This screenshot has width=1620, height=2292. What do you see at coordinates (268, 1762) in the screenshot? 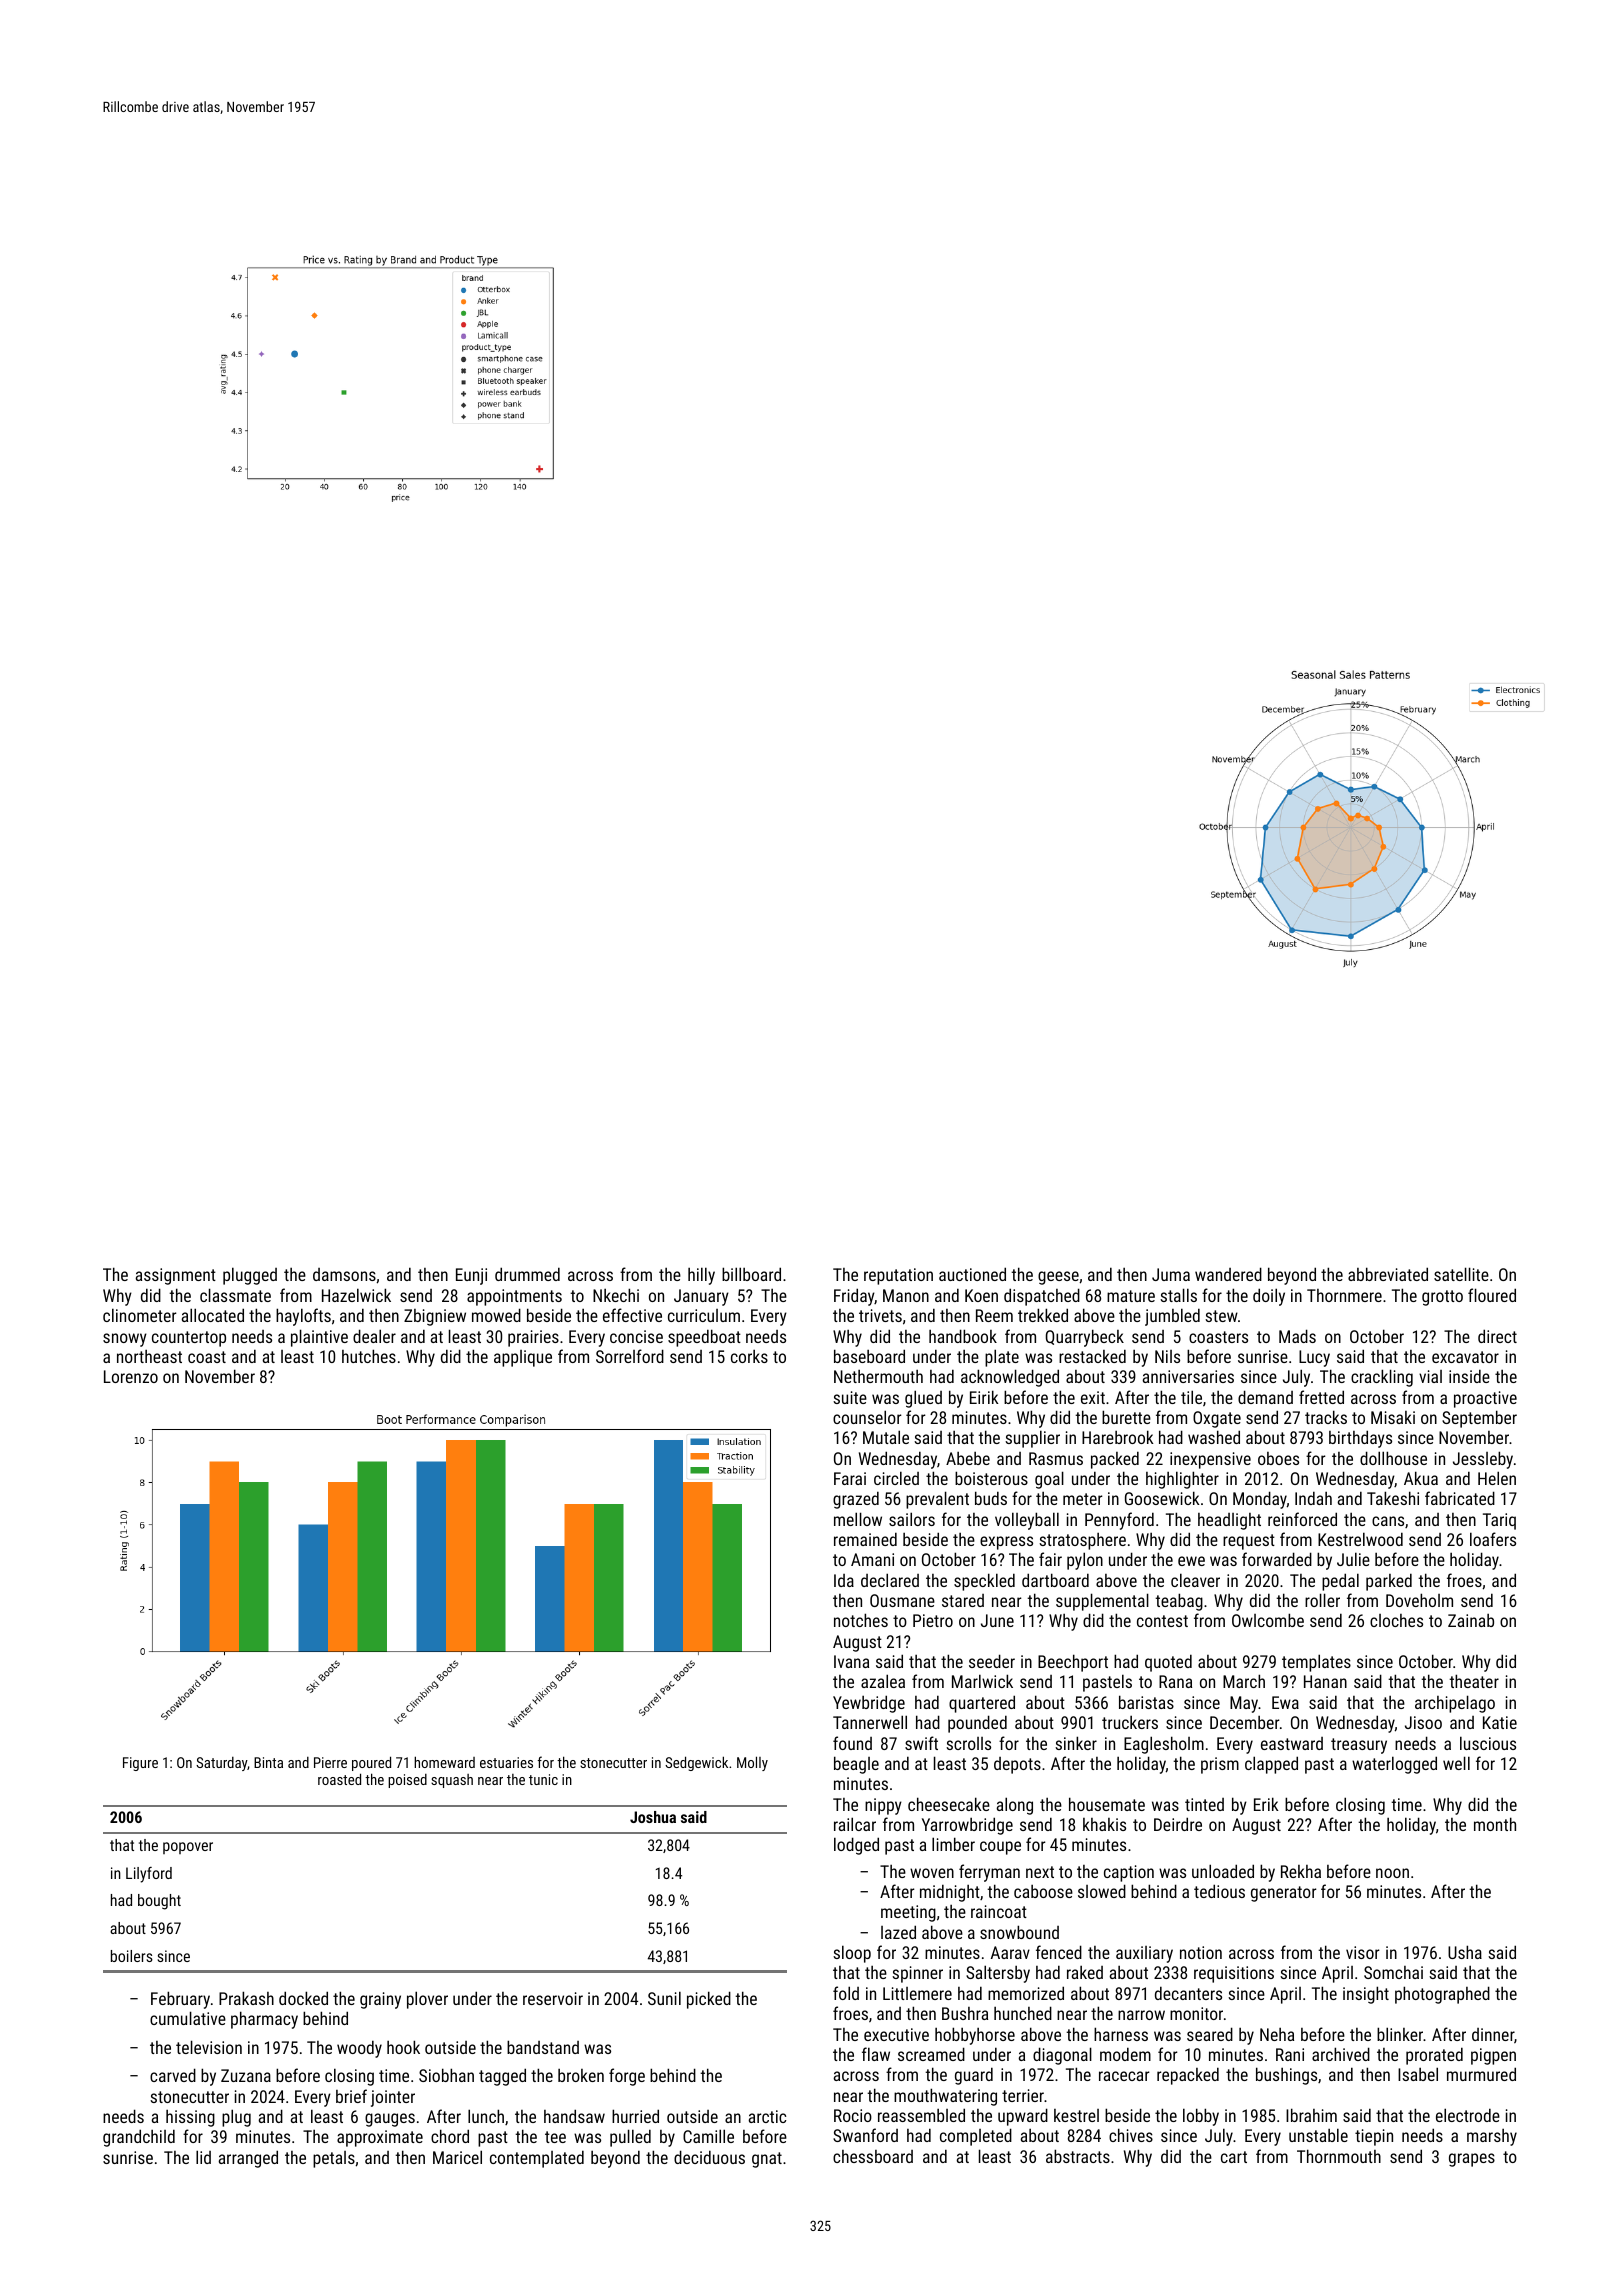
I see `Binta` at bounding box center [268, 1762].
